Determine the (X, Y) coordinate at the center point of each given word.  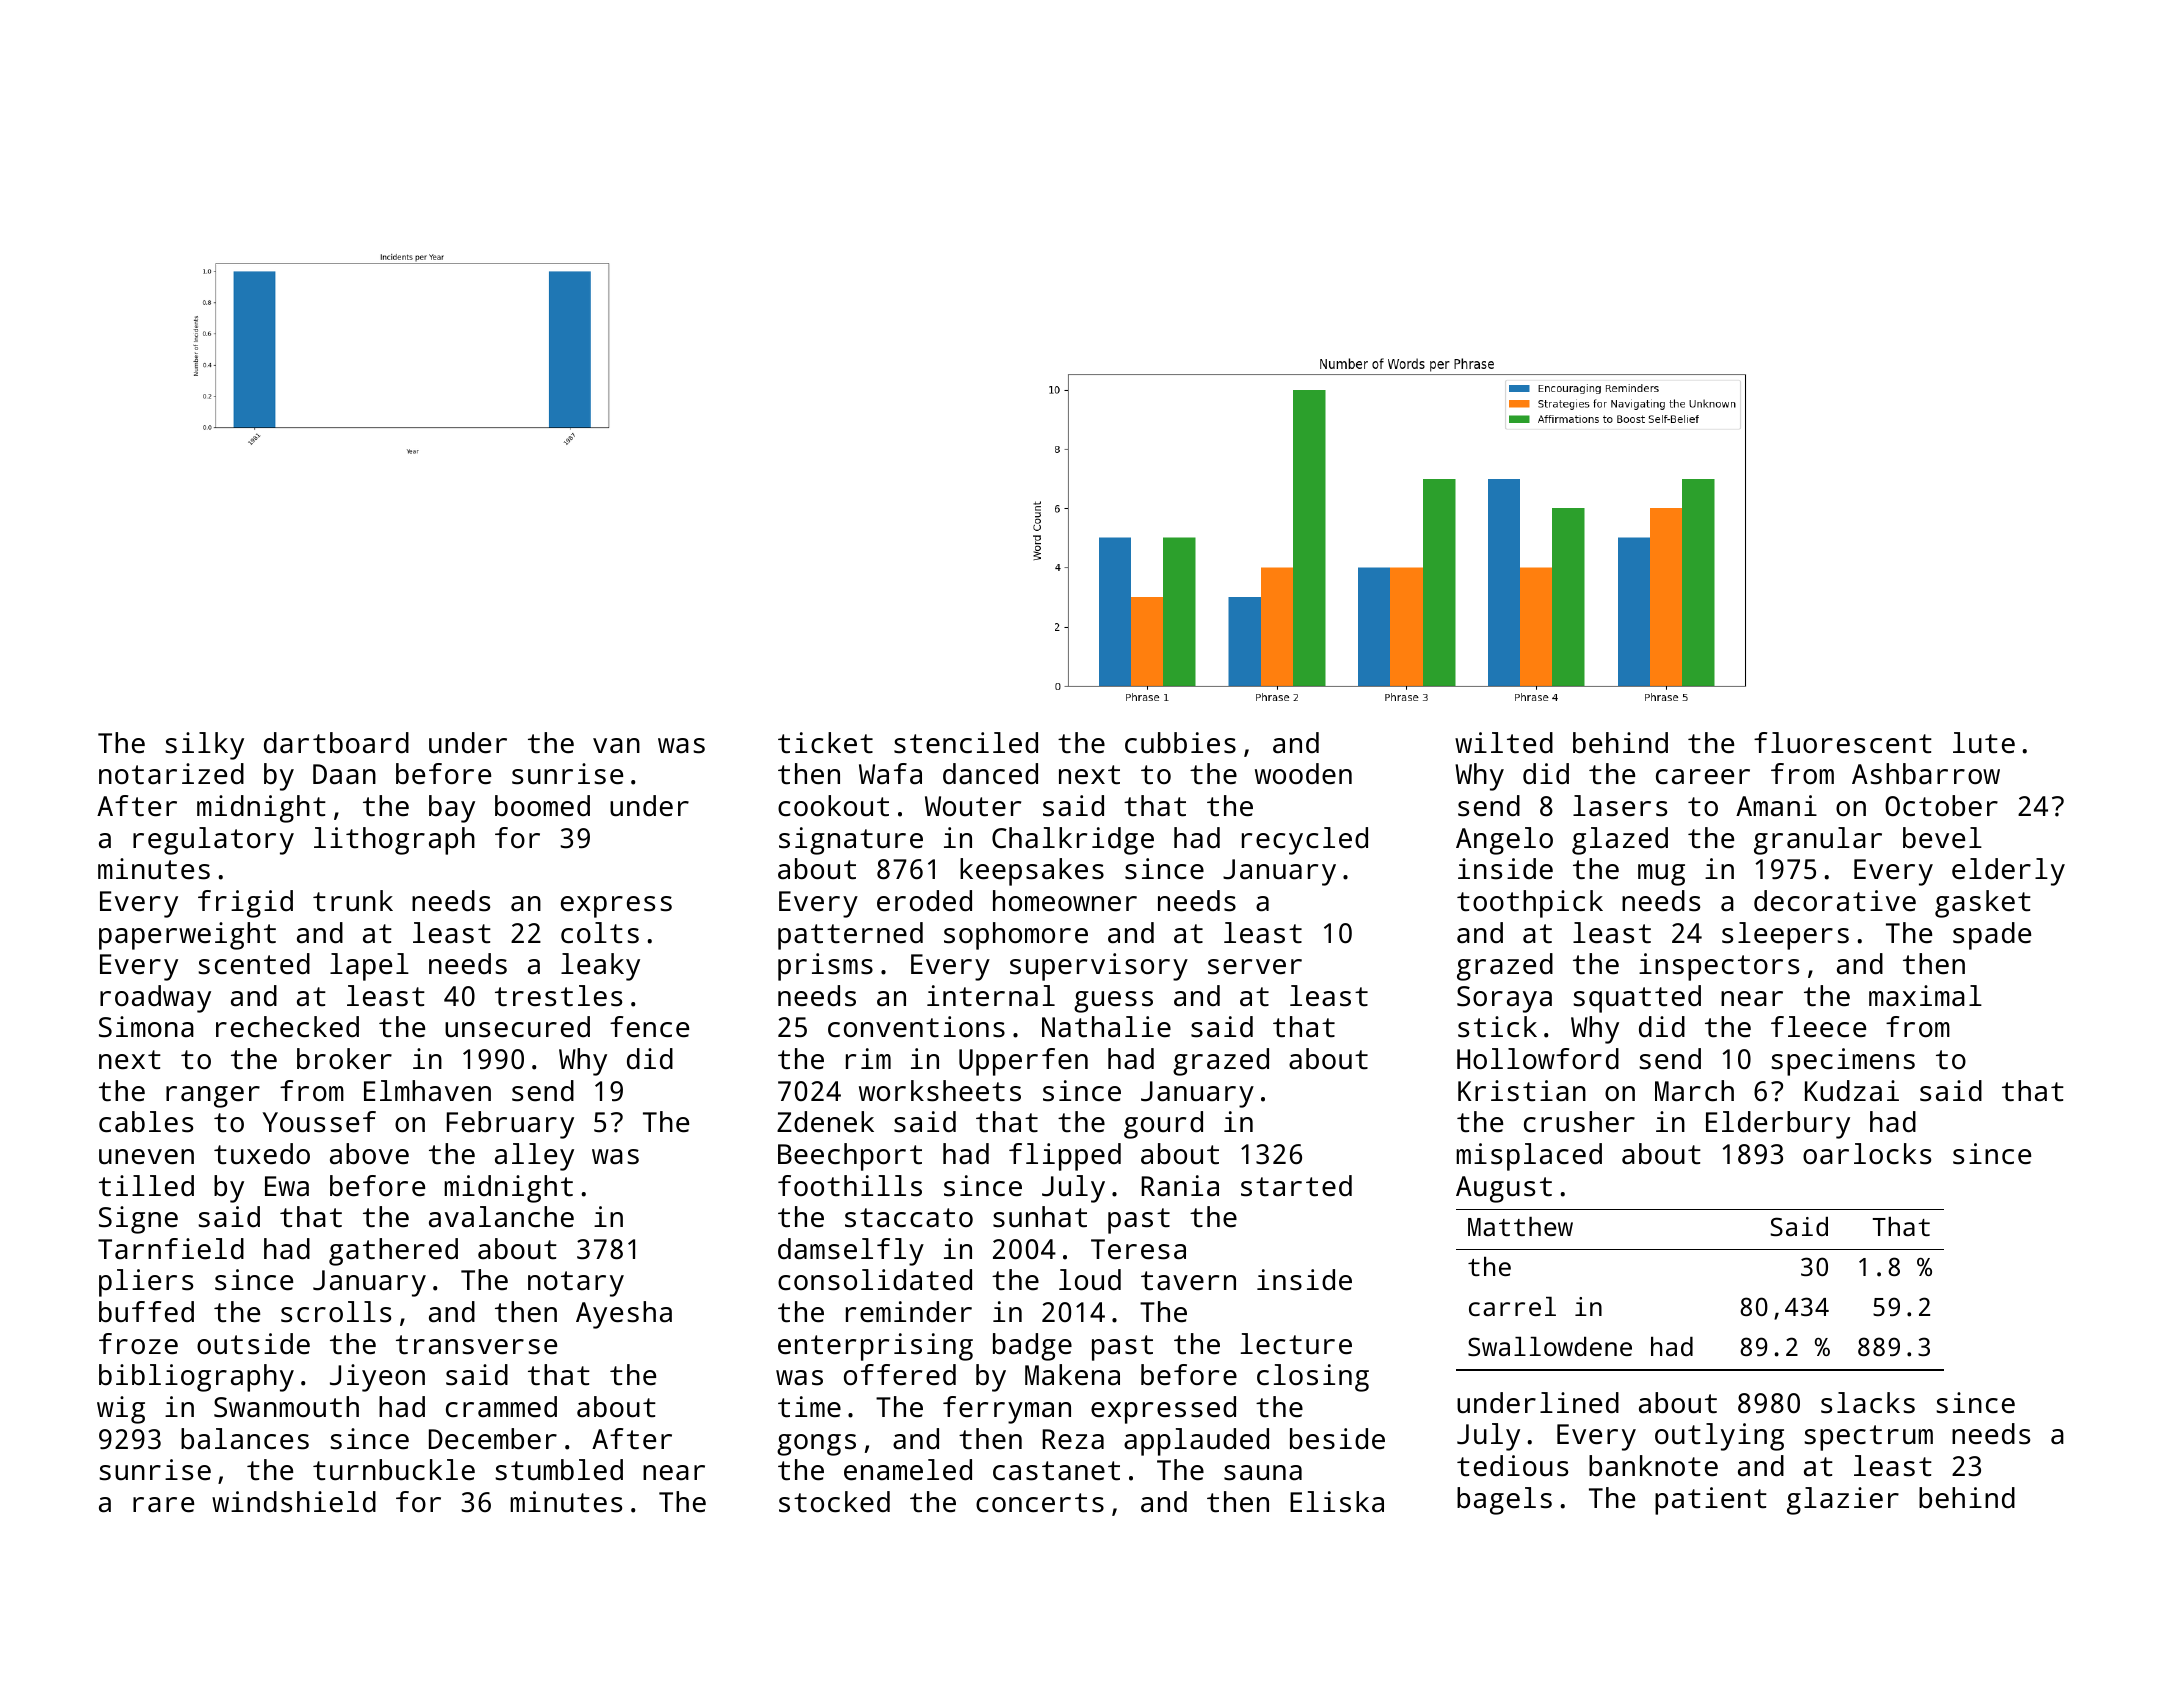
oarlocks (1867, 1154)
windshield (294, 1502)
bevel (1942, 838)
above (369, 1154)
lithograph (394, 841)
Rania (1180, 1186)
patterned (850, 936)
